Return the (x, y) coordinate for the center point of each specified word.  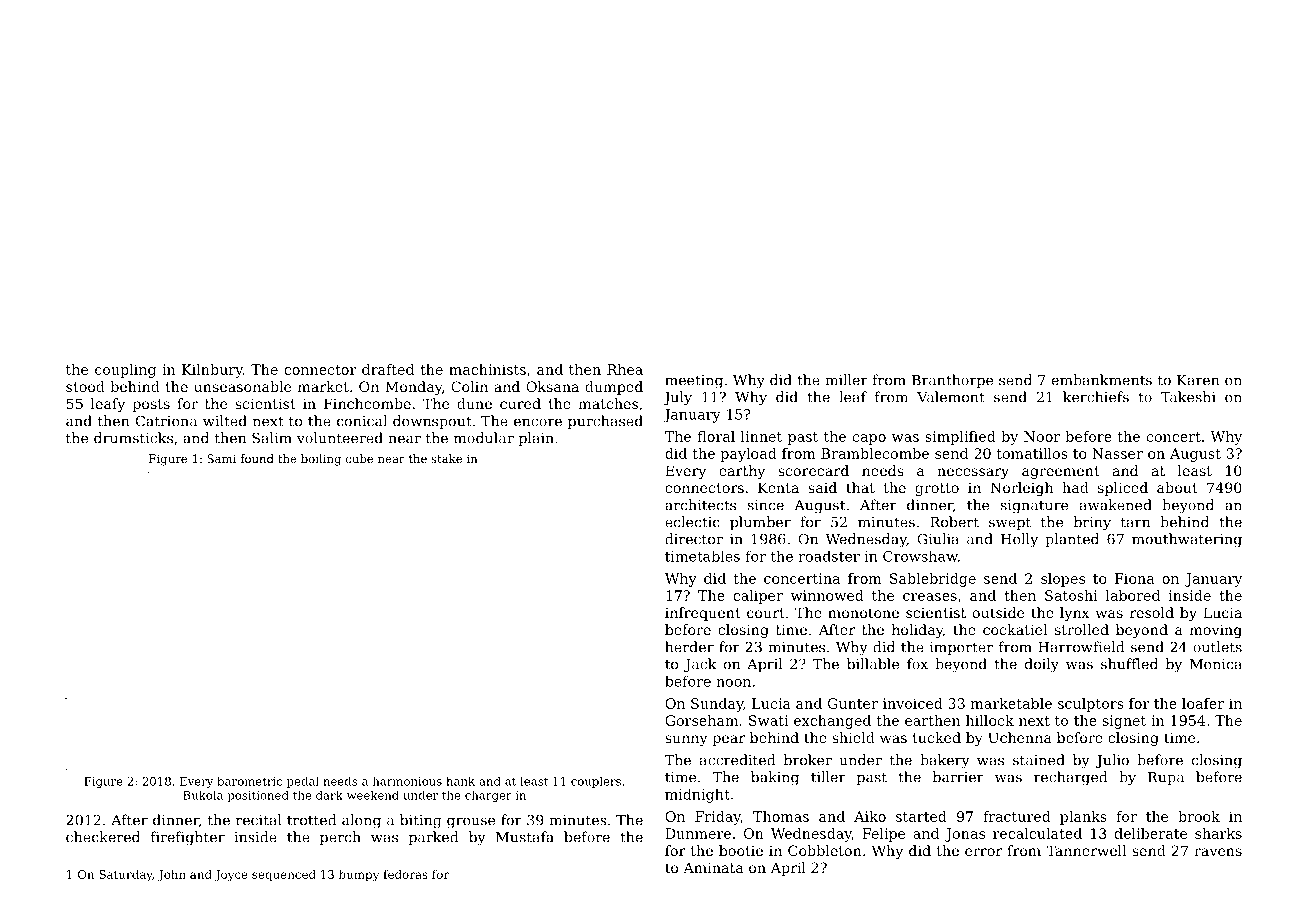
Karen (1198, 380)
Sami (221, 458)
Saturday (125, 876)
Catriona (166, 421)
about (1177, 487)
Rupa (1166, 778)
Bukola (203, 795)
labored (1133, 595)
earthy (742, 472)
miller (846, 380)
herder (689, 647)
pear (728, 740)
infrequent (703, 614)
